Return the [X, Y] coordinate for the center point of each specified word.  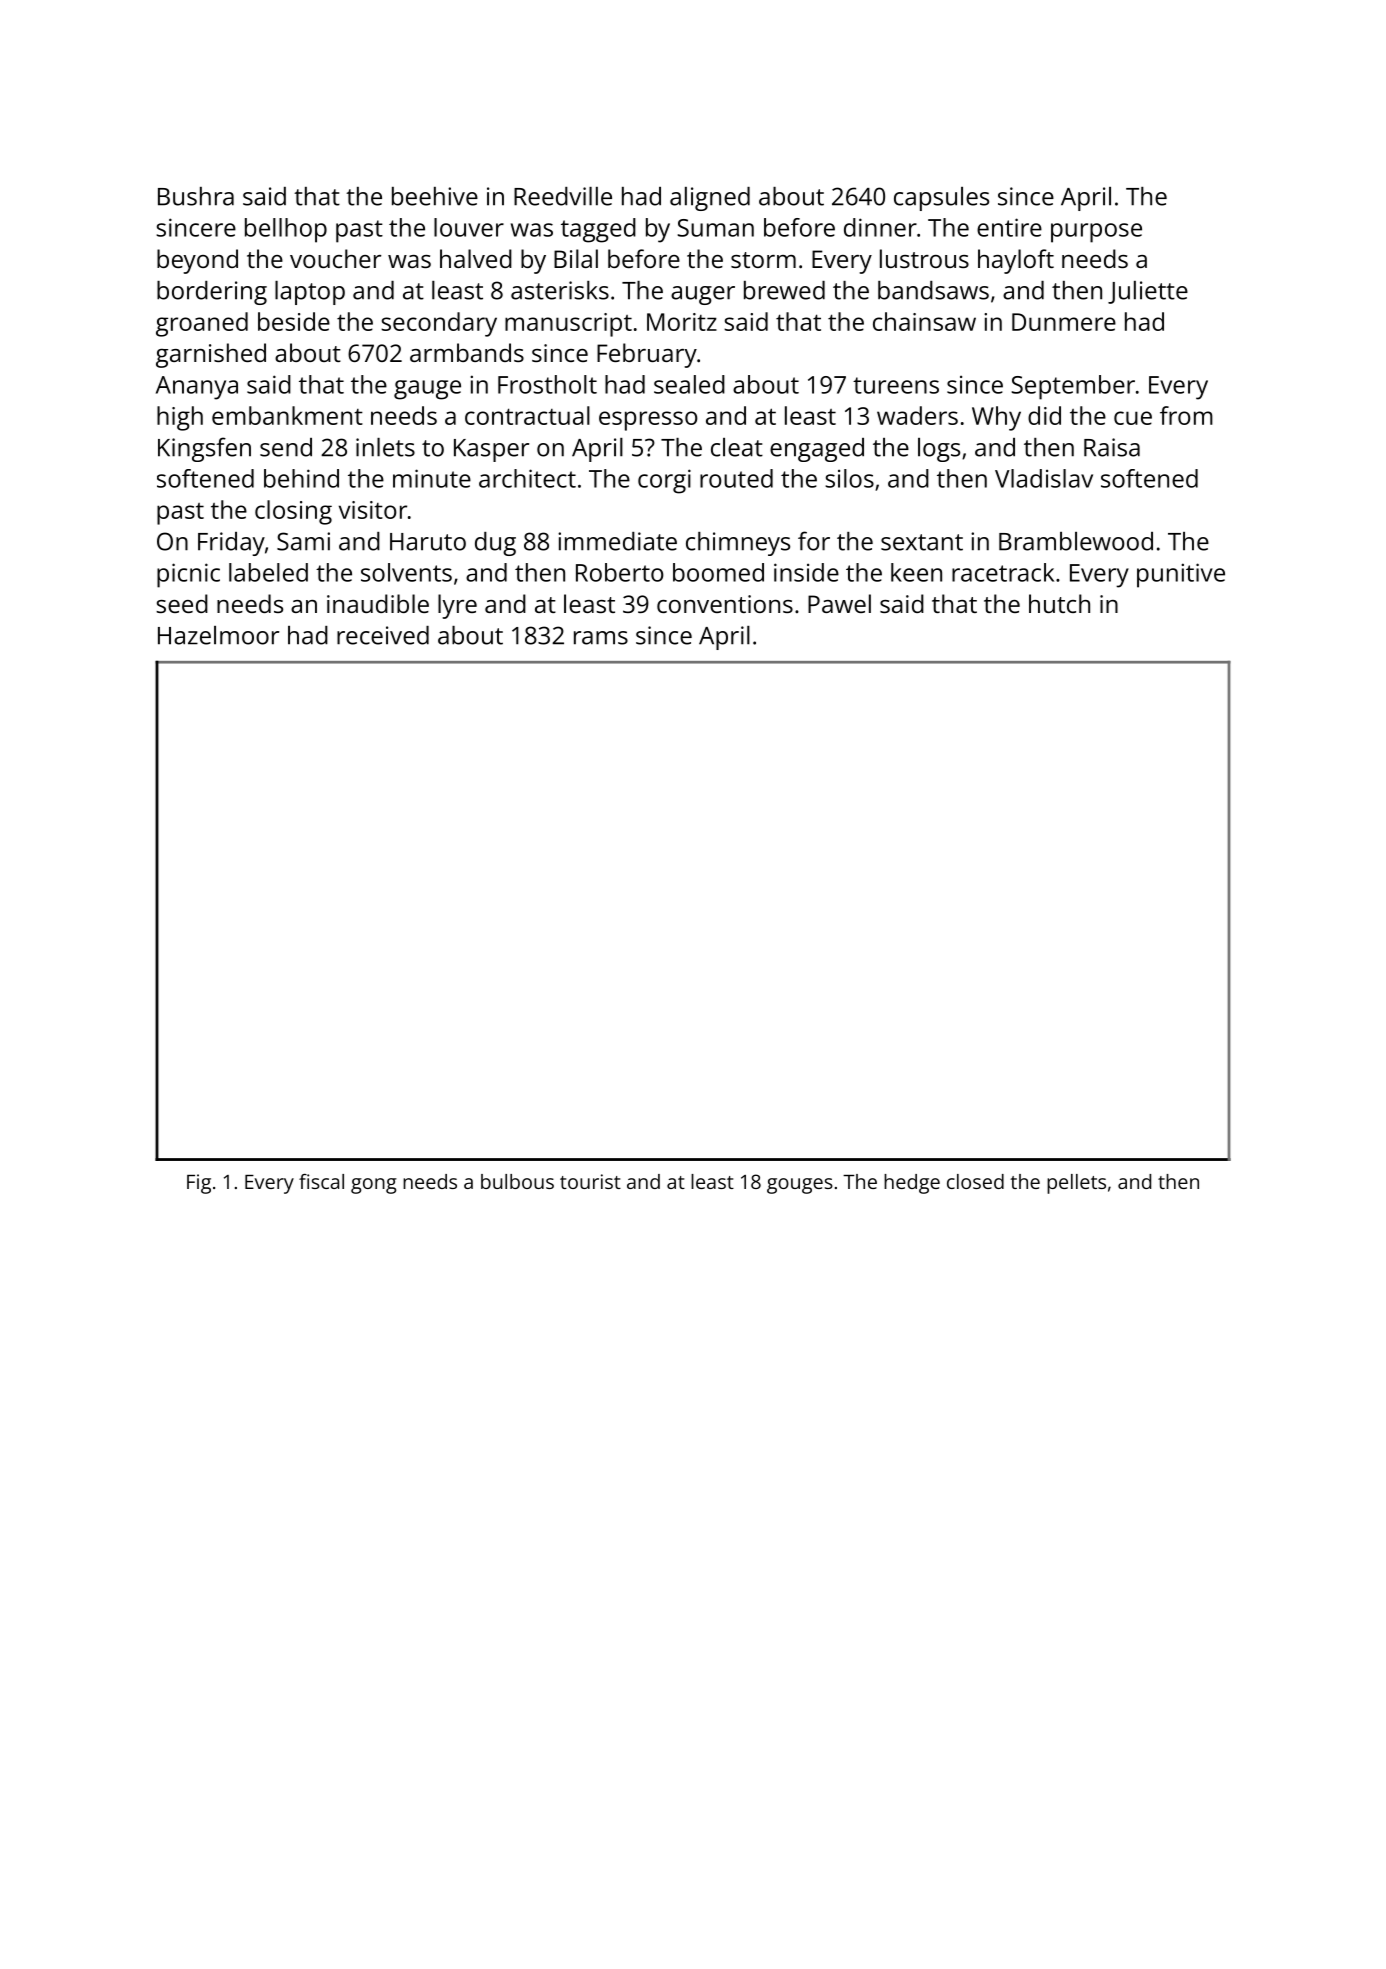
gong [374, 1186]
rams [601, 638]
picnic [188, 575]
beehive [435, 196]
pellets [1076, 1184]
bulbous [517, 1181]
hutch [1059, 603]
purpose [1096, 233]
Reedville [563, 196]
